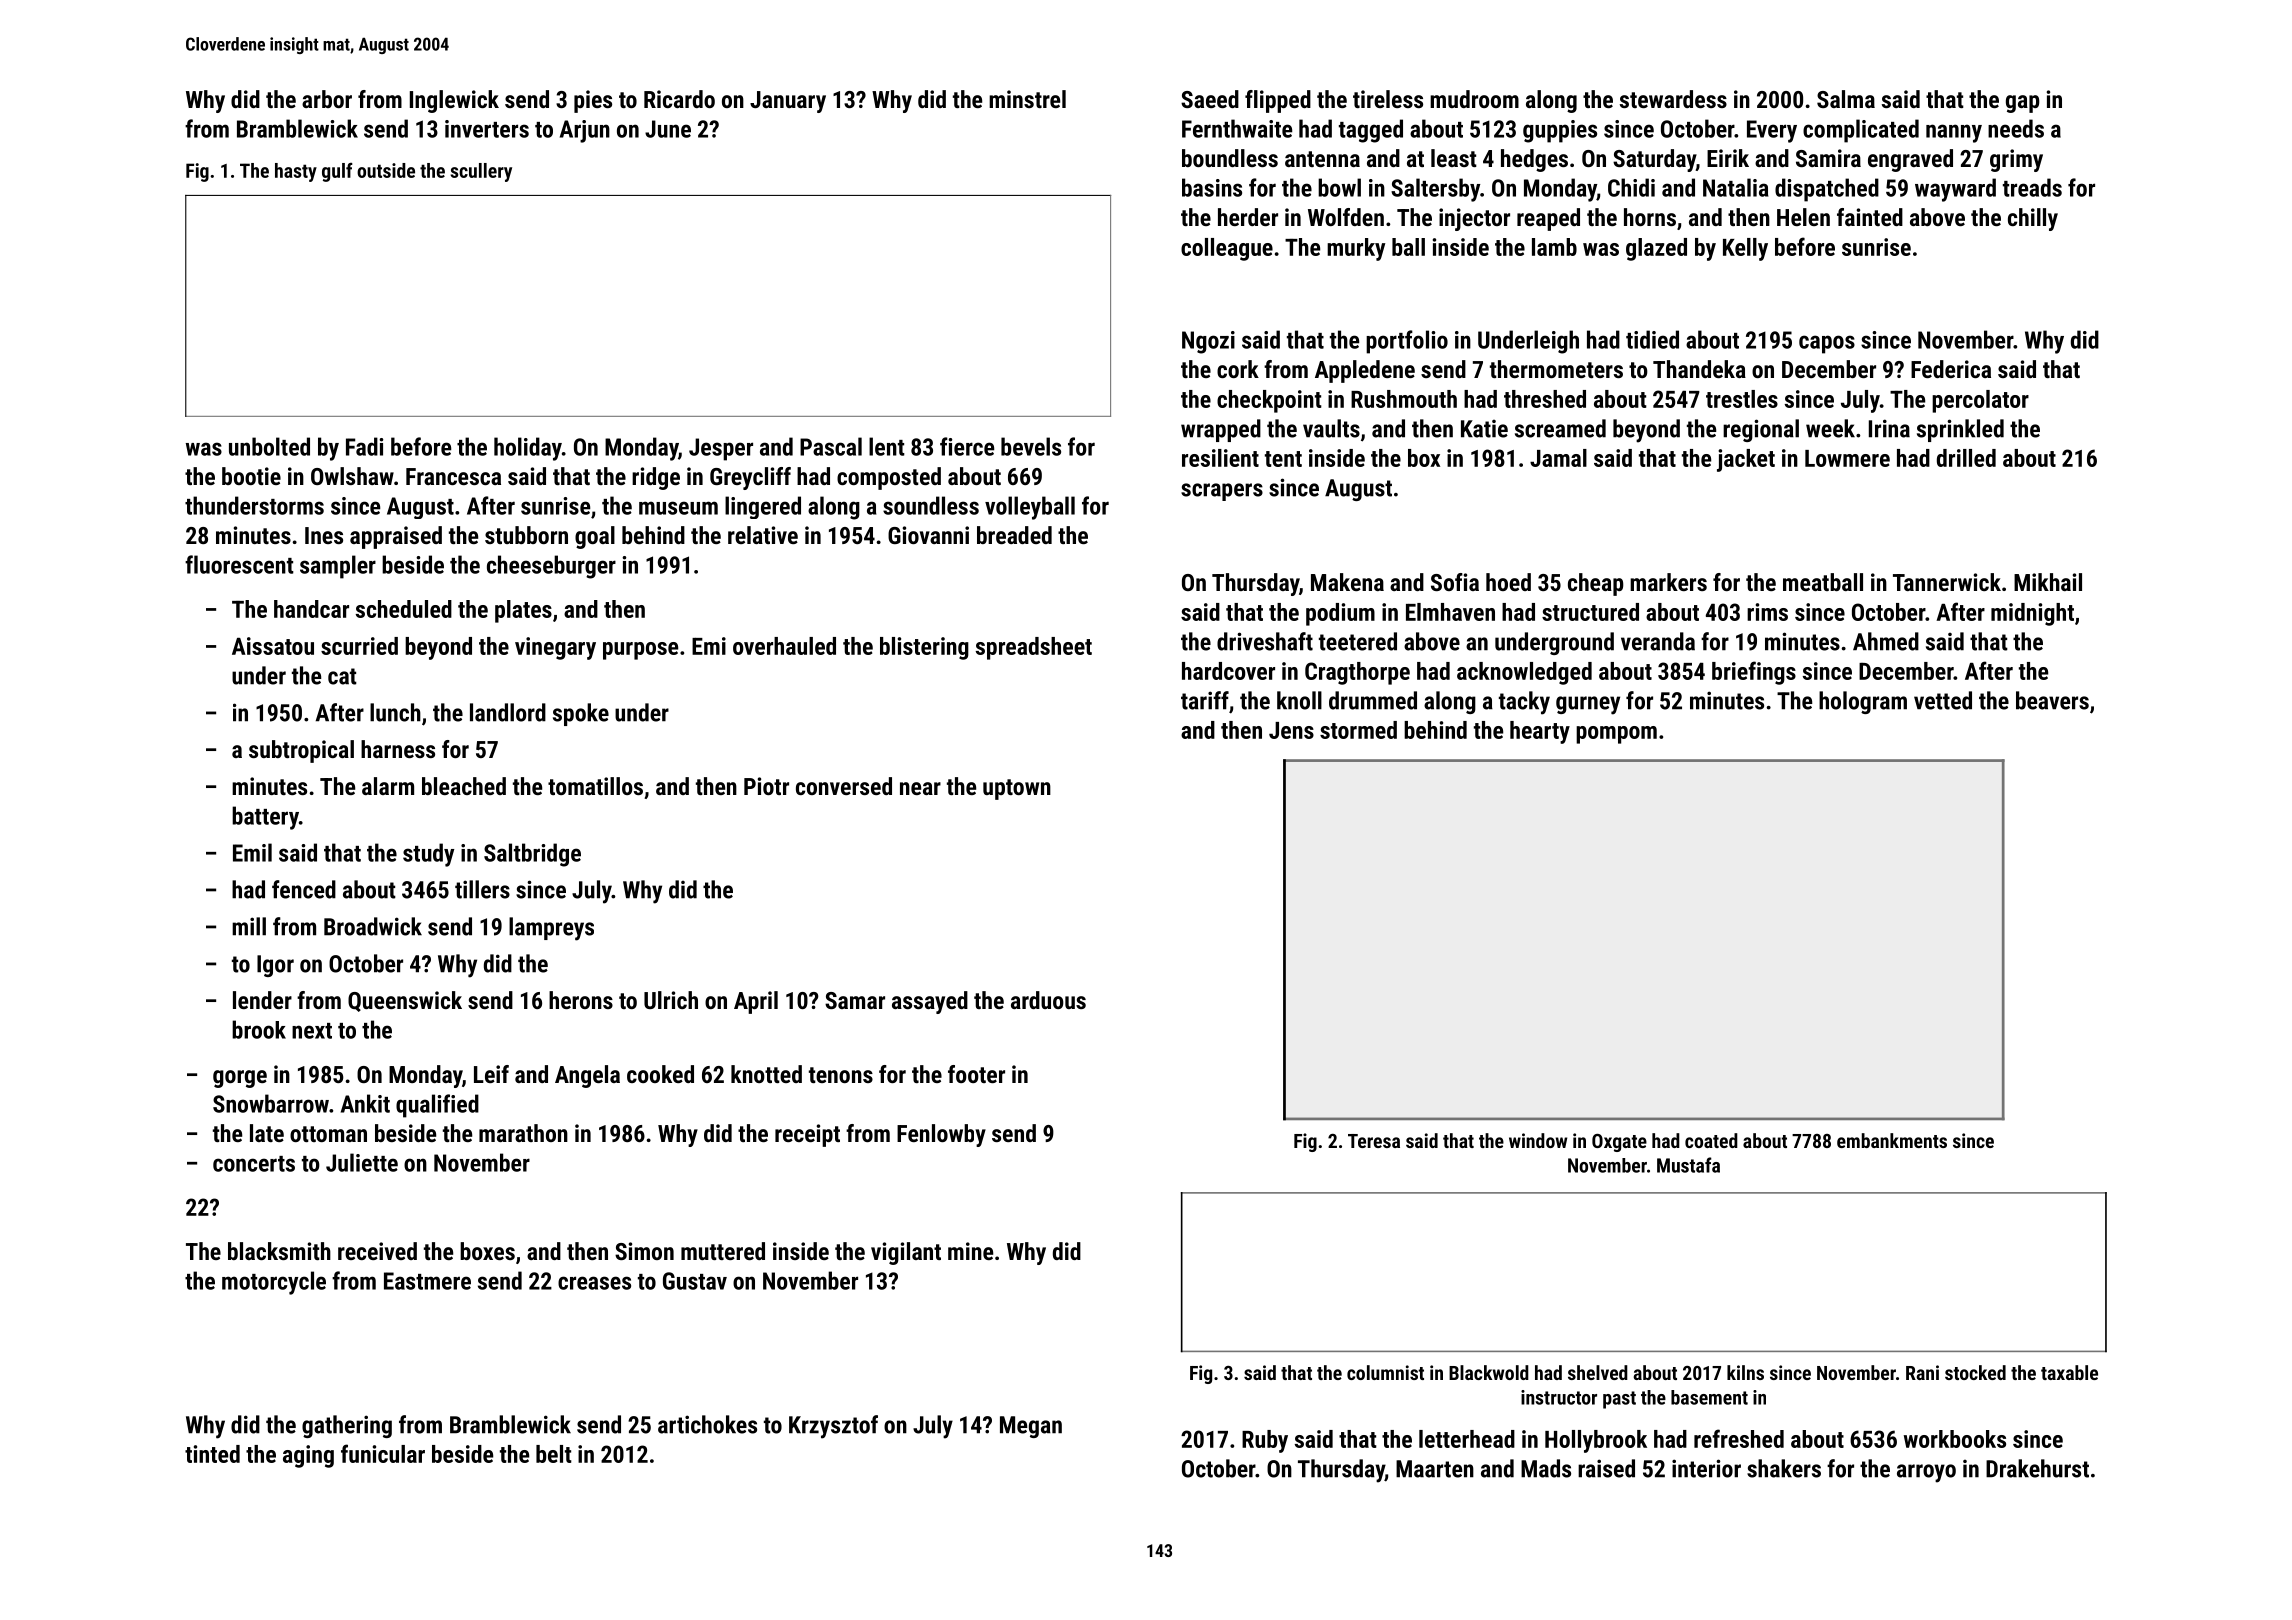  Describe the element at coordinates (464, 786) in the screenshot. I see `bleached` at that location.
